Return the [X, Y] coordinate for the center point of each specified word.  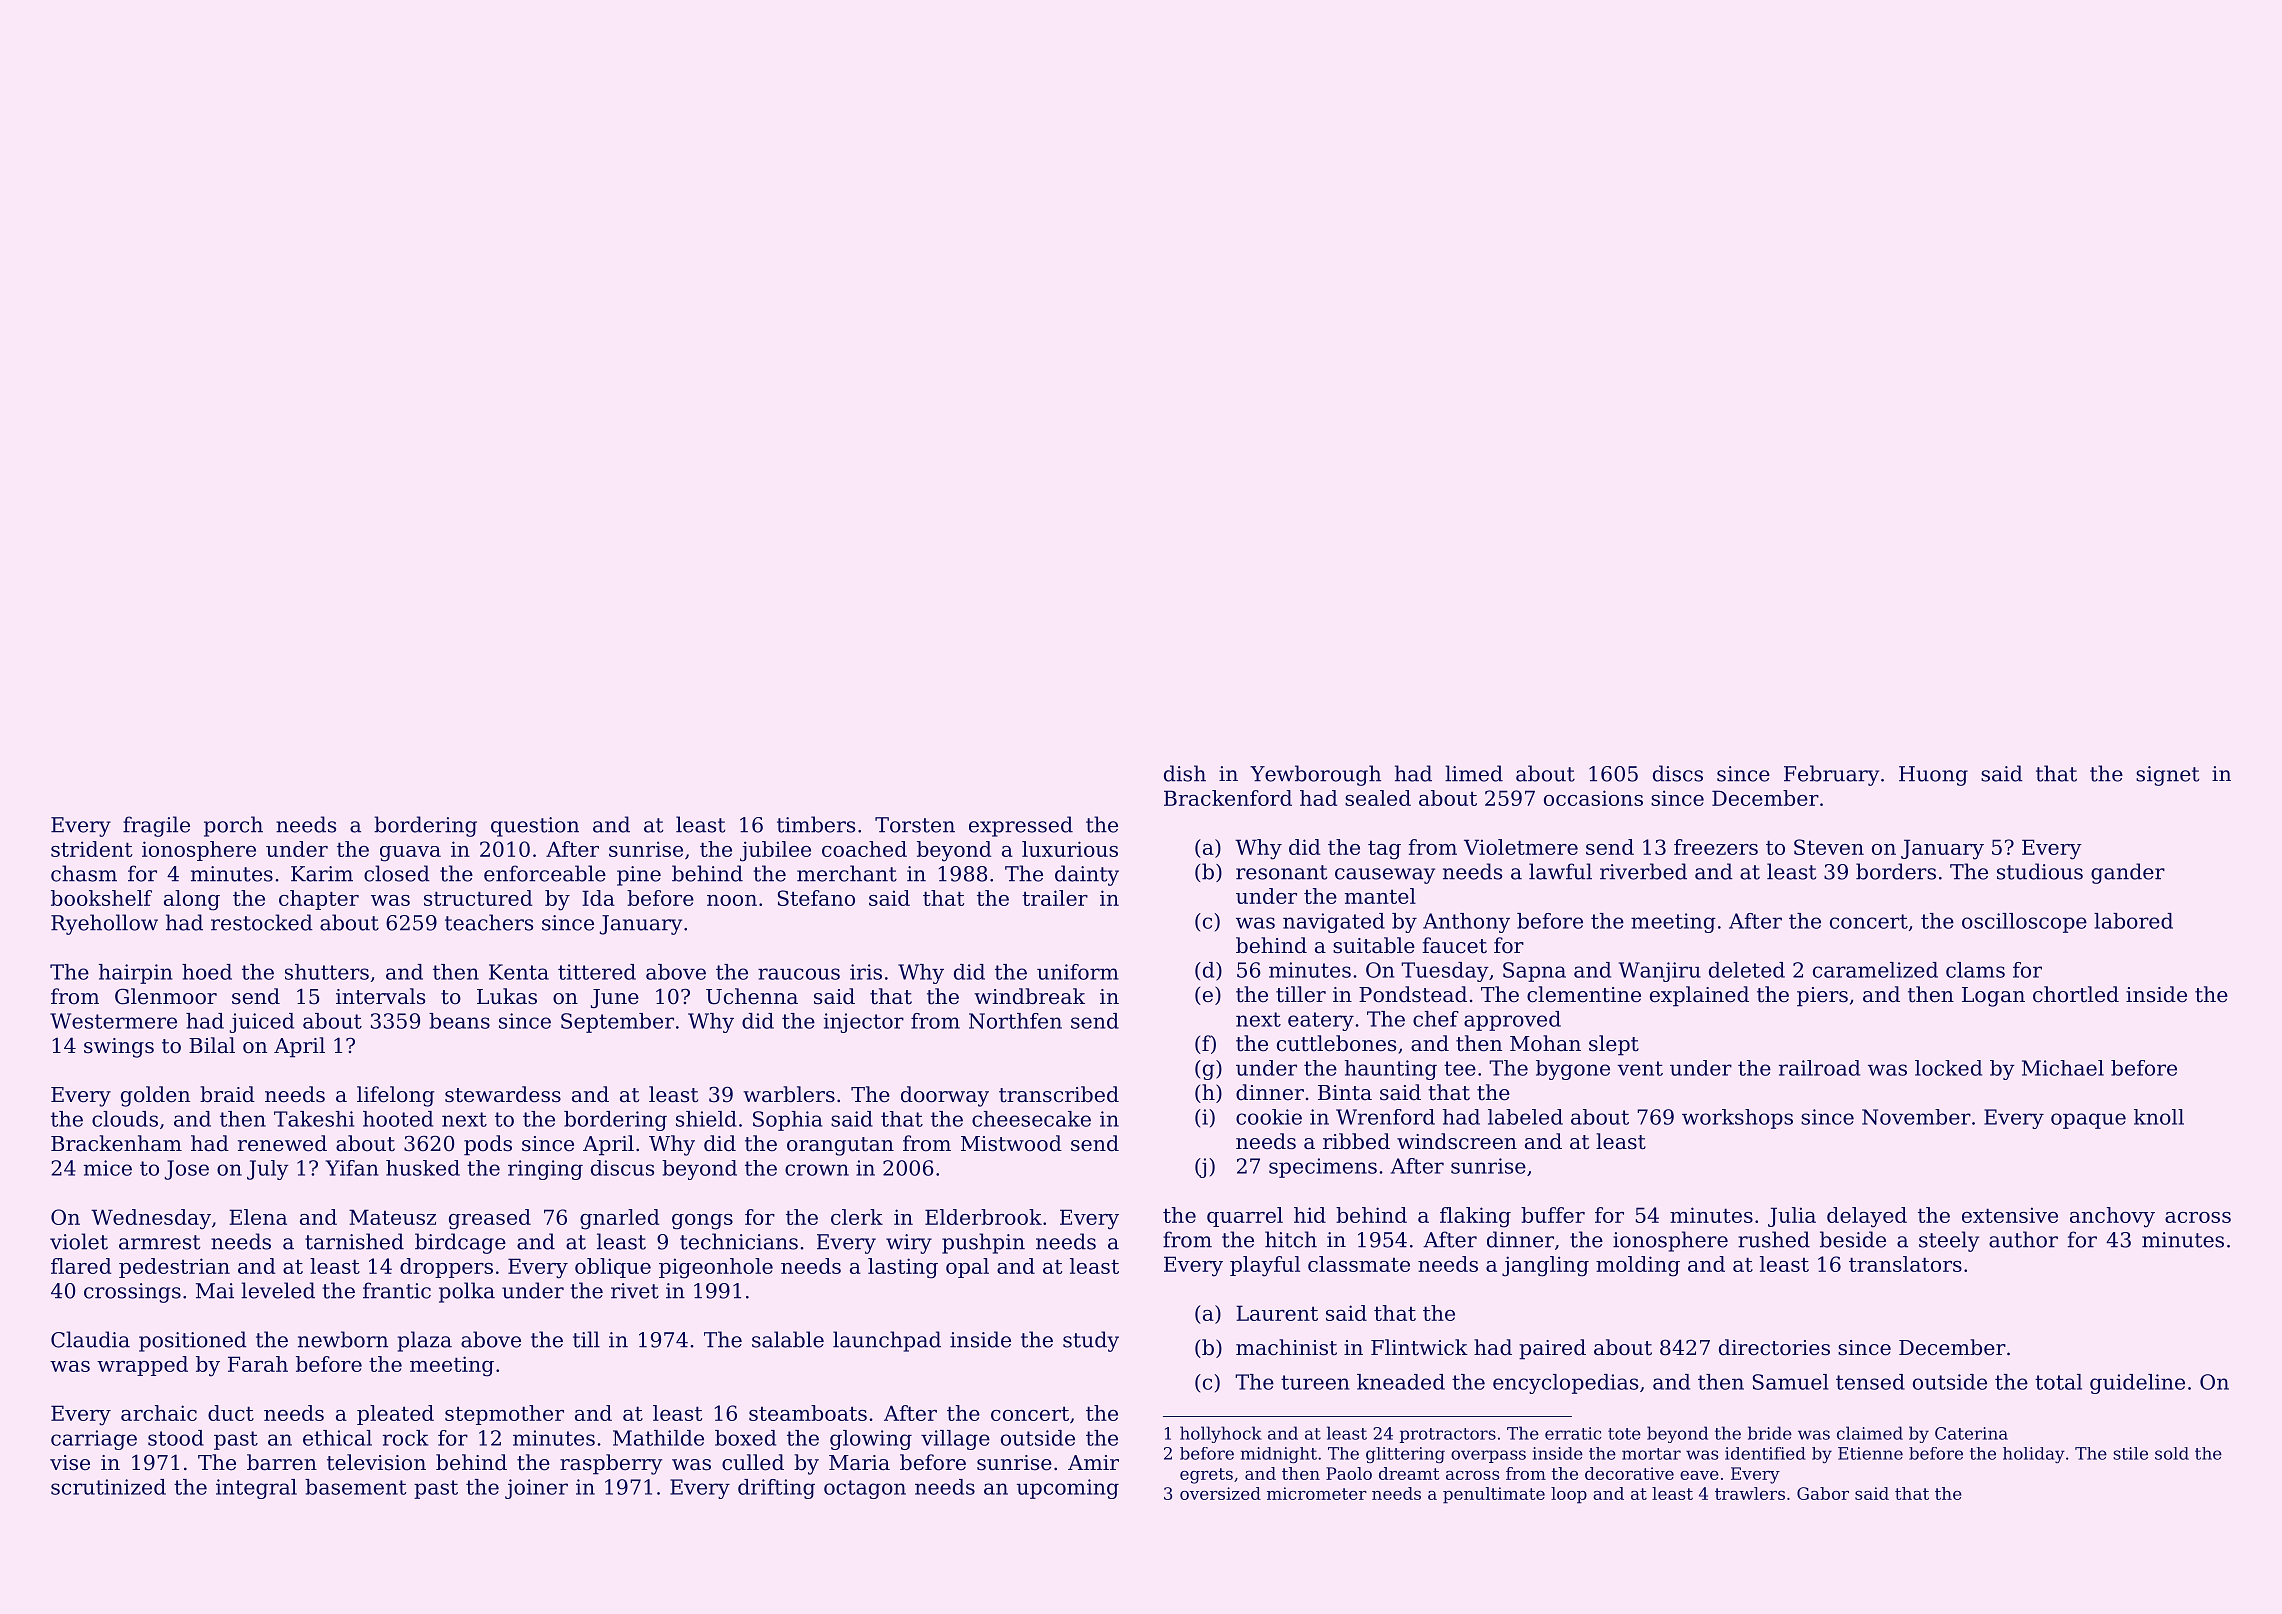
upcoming [1068, 1489]
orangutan [840, 1146]
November [1916, 1117]
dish [1185, 773]
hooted [398, 1119]
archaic [159, 1413]
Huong [1933, 776]
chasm [84, 873]
